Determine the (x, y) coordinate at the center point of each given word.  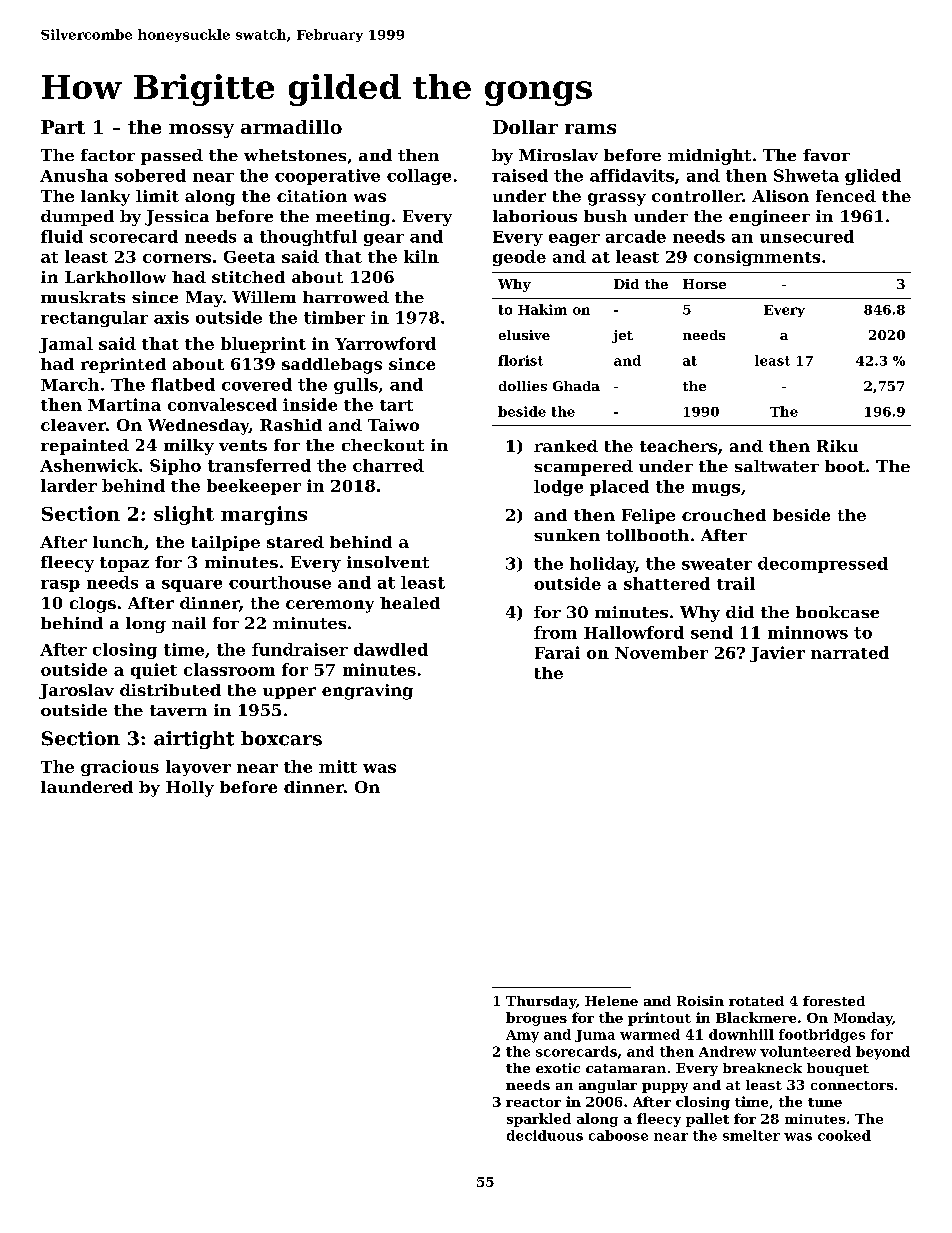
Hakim (542, 309)
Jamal (66, 345)
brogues (536, 1019)
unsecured (807, 236)
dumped (77, 218)
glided (873, 177)
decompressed (823, 565)
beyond (883, 1053)
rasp (60, 586)
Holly (190, 789)
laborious (535, 216)
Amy (522, 1036)
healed (410, 603)
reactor (533, 1102)
